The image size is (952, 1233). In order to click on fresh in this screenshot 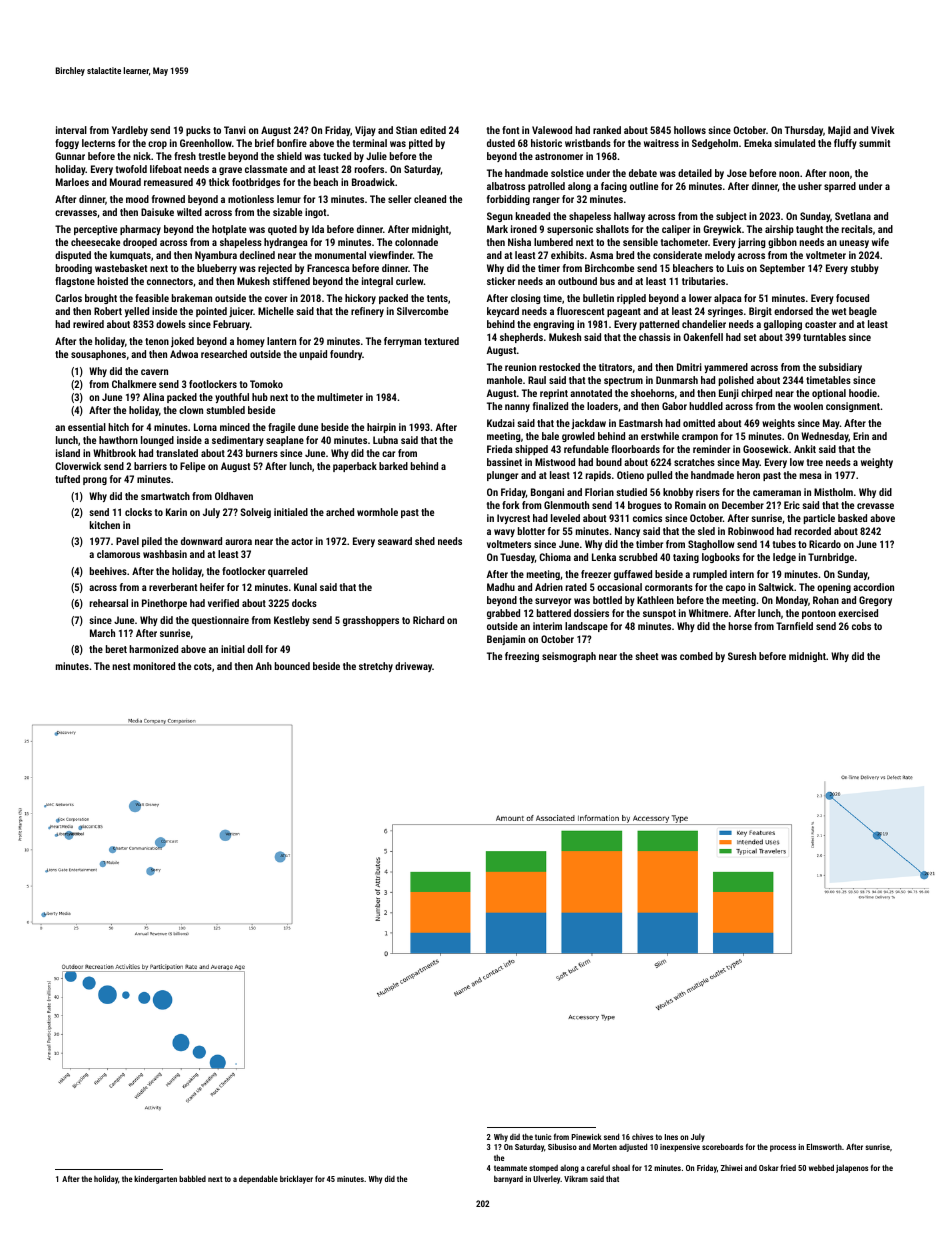, I will do `click(185, 156)`.
